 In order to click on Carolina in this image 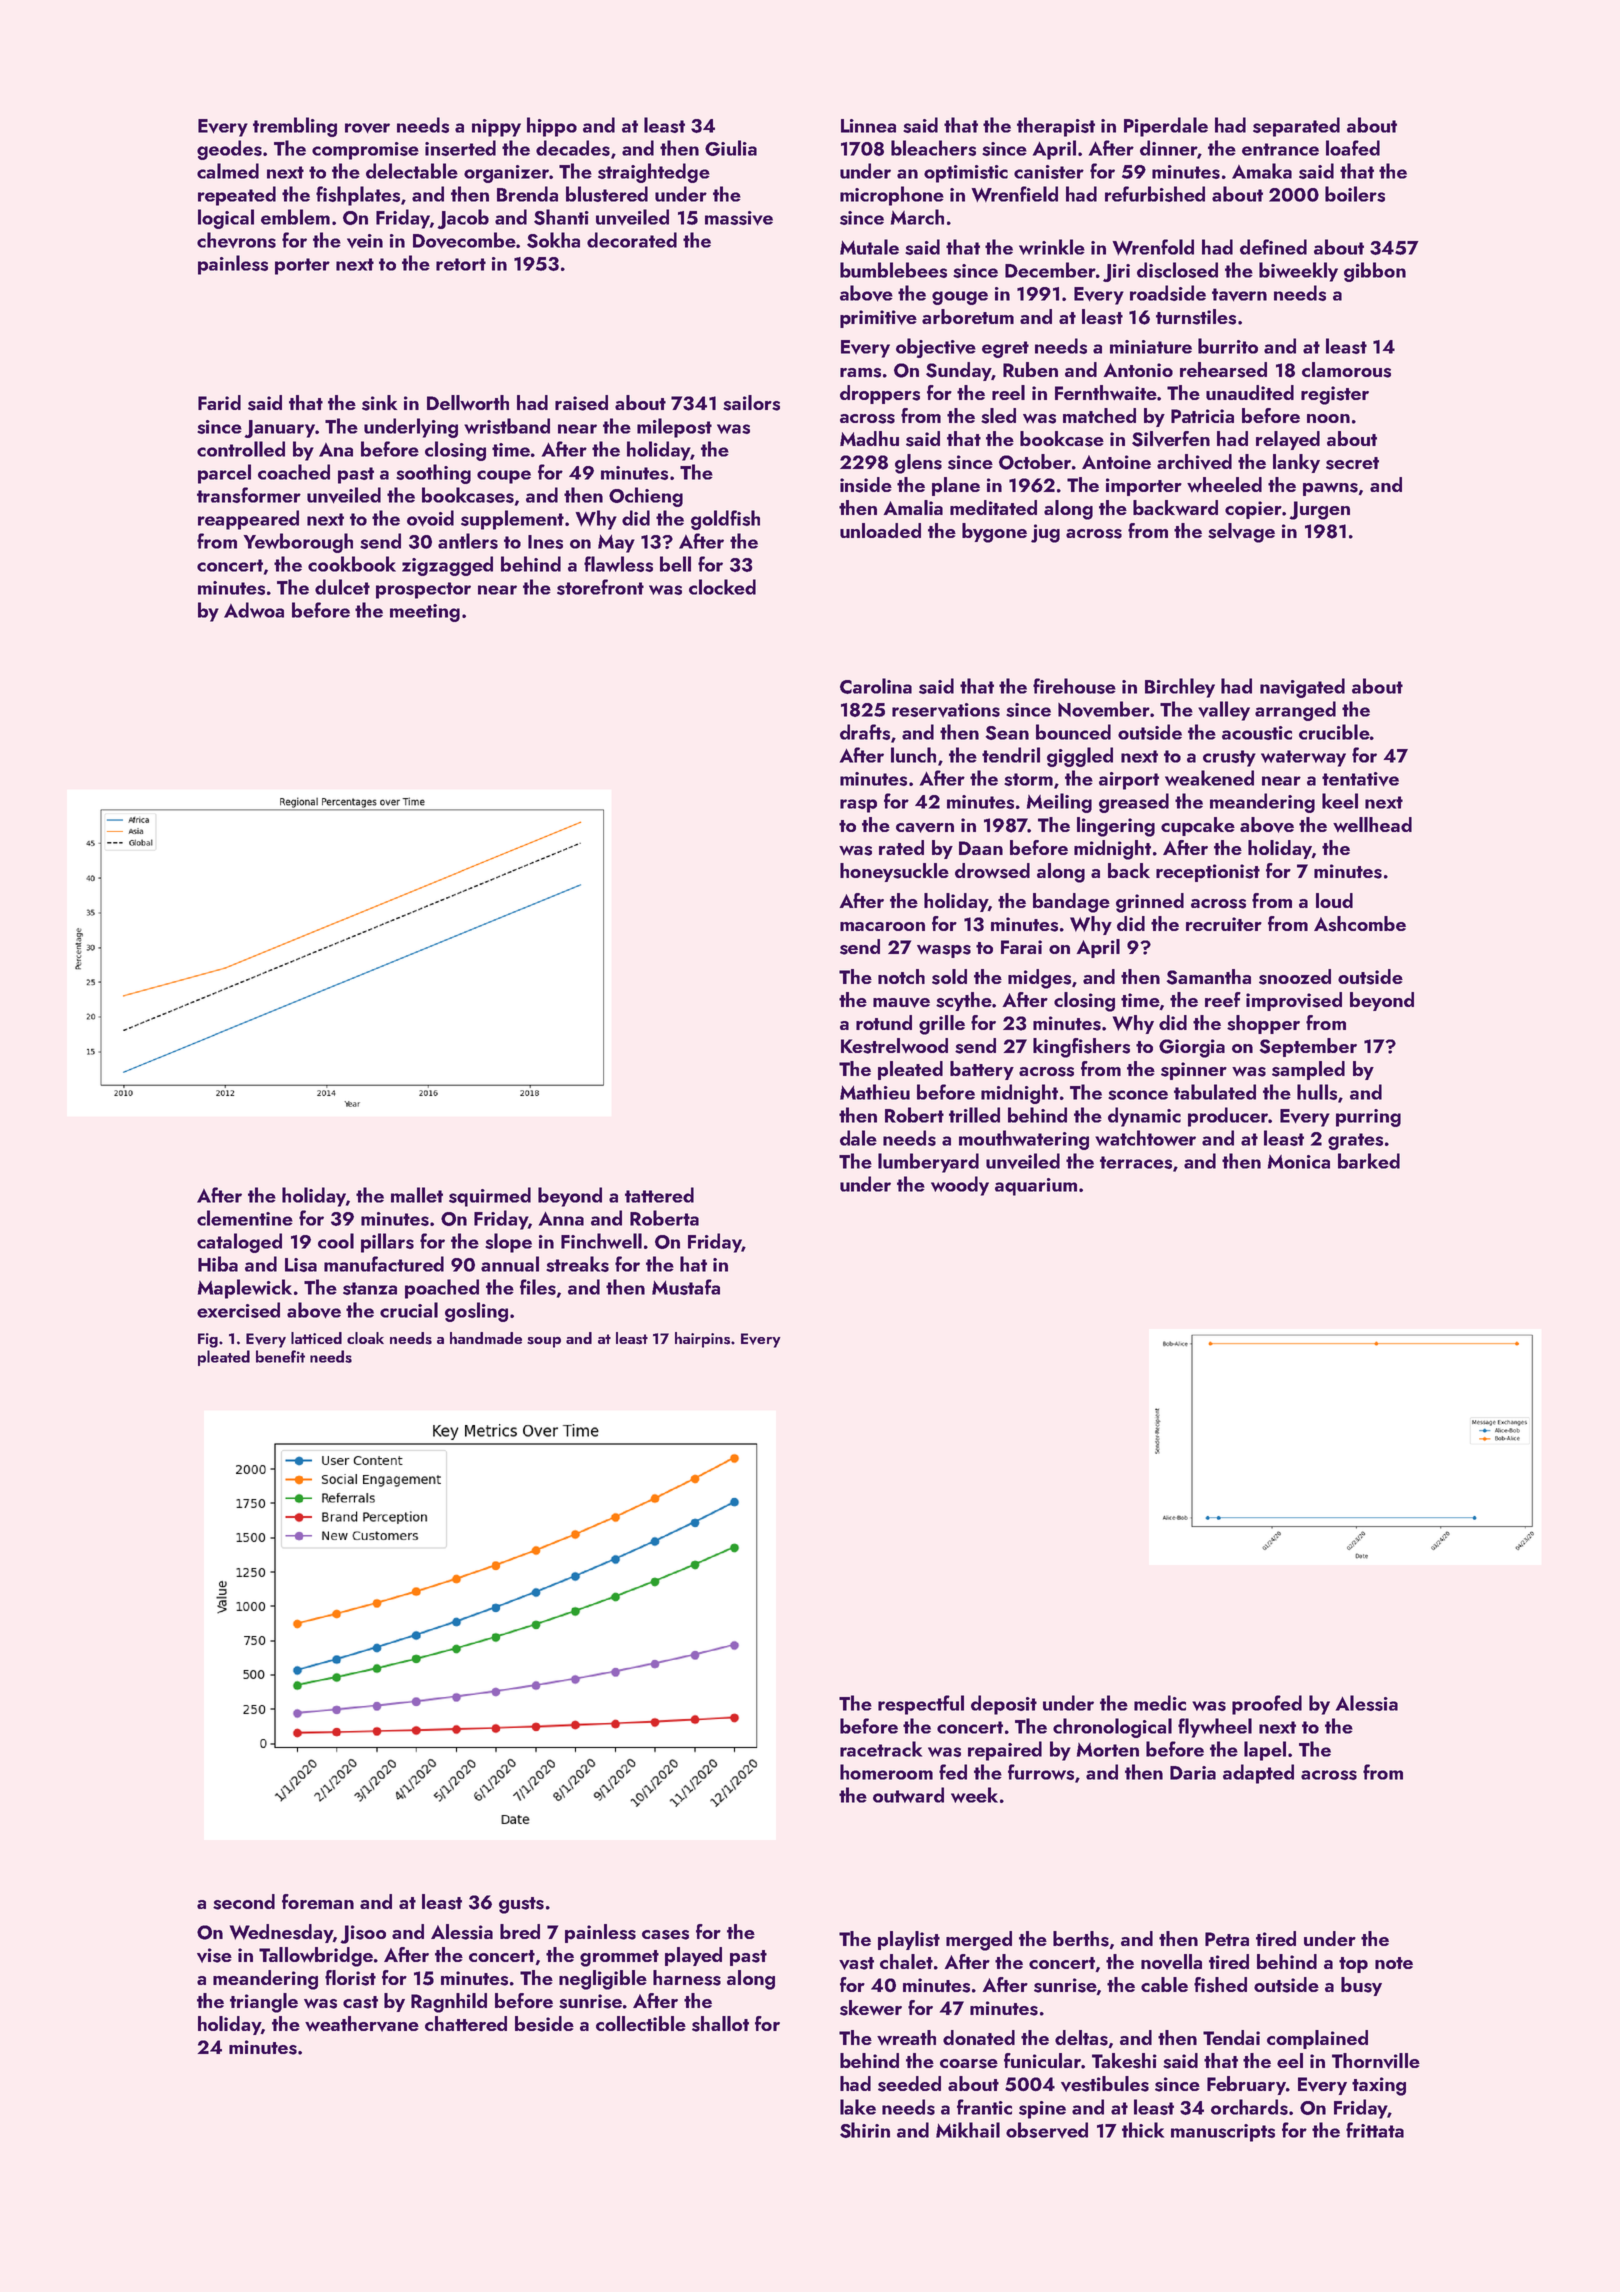, I will do `click(876, 686)`.
